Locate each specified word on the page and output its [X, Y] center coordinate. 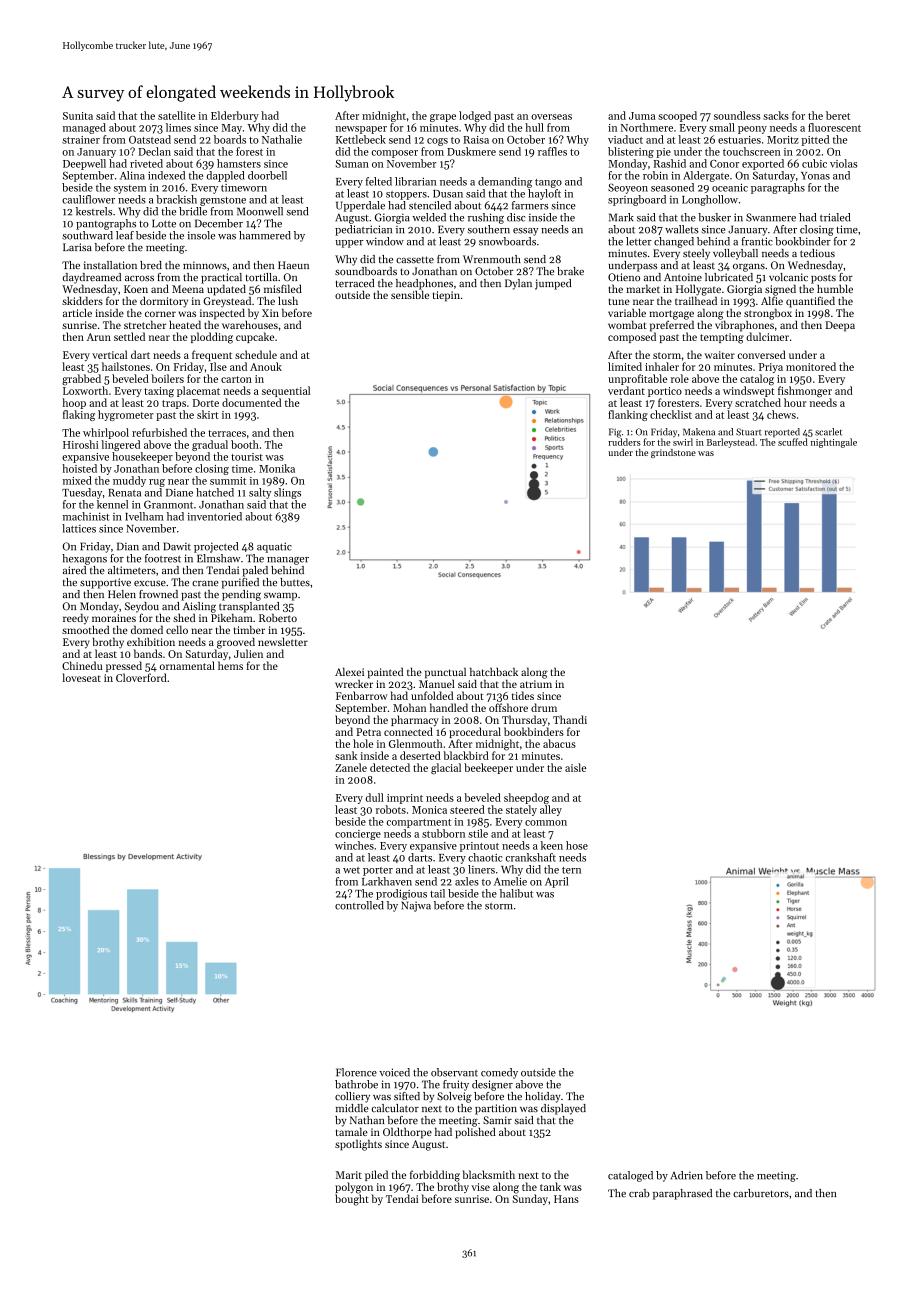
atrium [536, 684]
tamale [352, 1131]
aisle [575, 767]
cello [177, 629]
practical [221, 278]
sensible [410, 294]
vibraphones [744, 326]
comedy [499, 1073]
